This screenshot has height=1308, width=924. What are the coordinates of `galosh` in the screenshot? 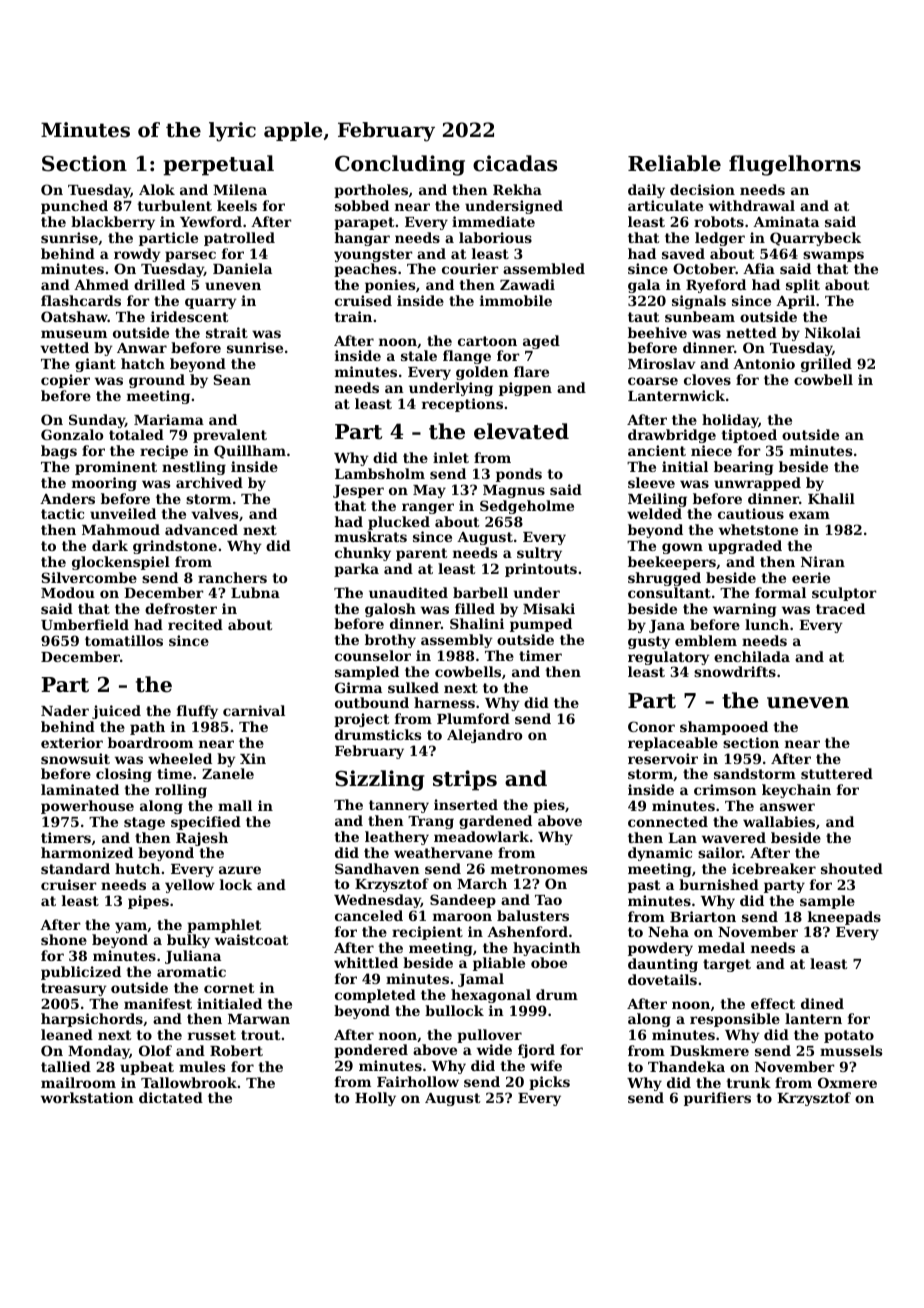 It's located at (390, 610).
